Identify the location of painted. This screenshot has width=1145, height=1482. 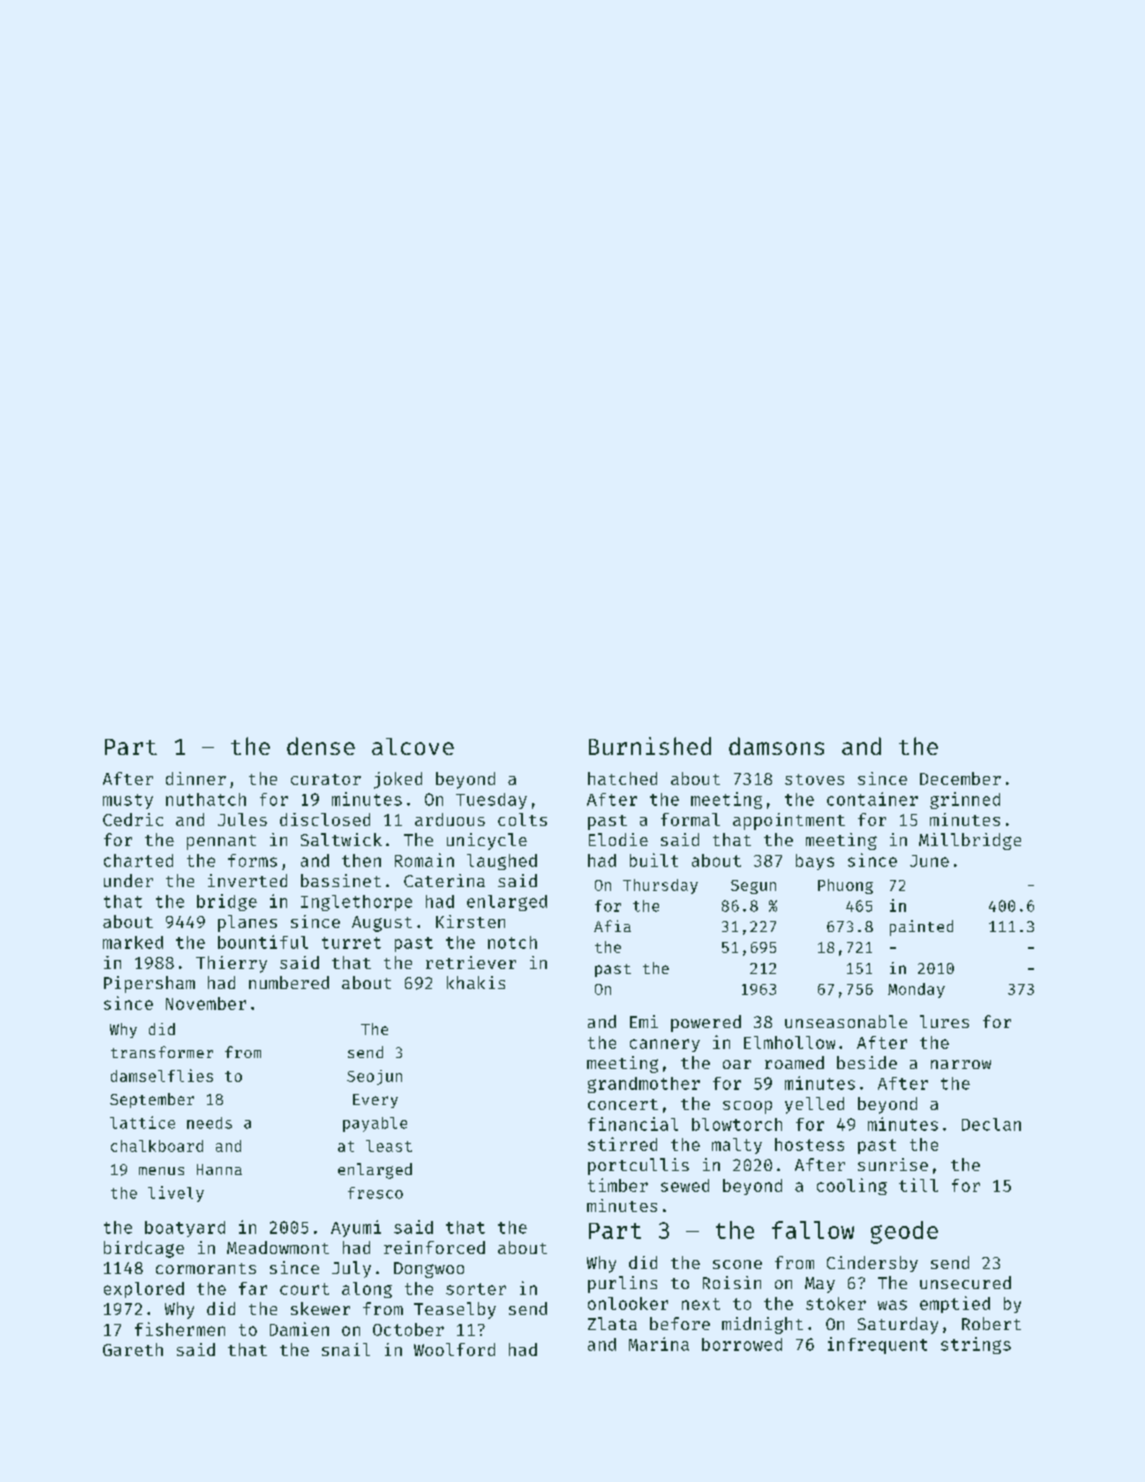
(921, 928).
